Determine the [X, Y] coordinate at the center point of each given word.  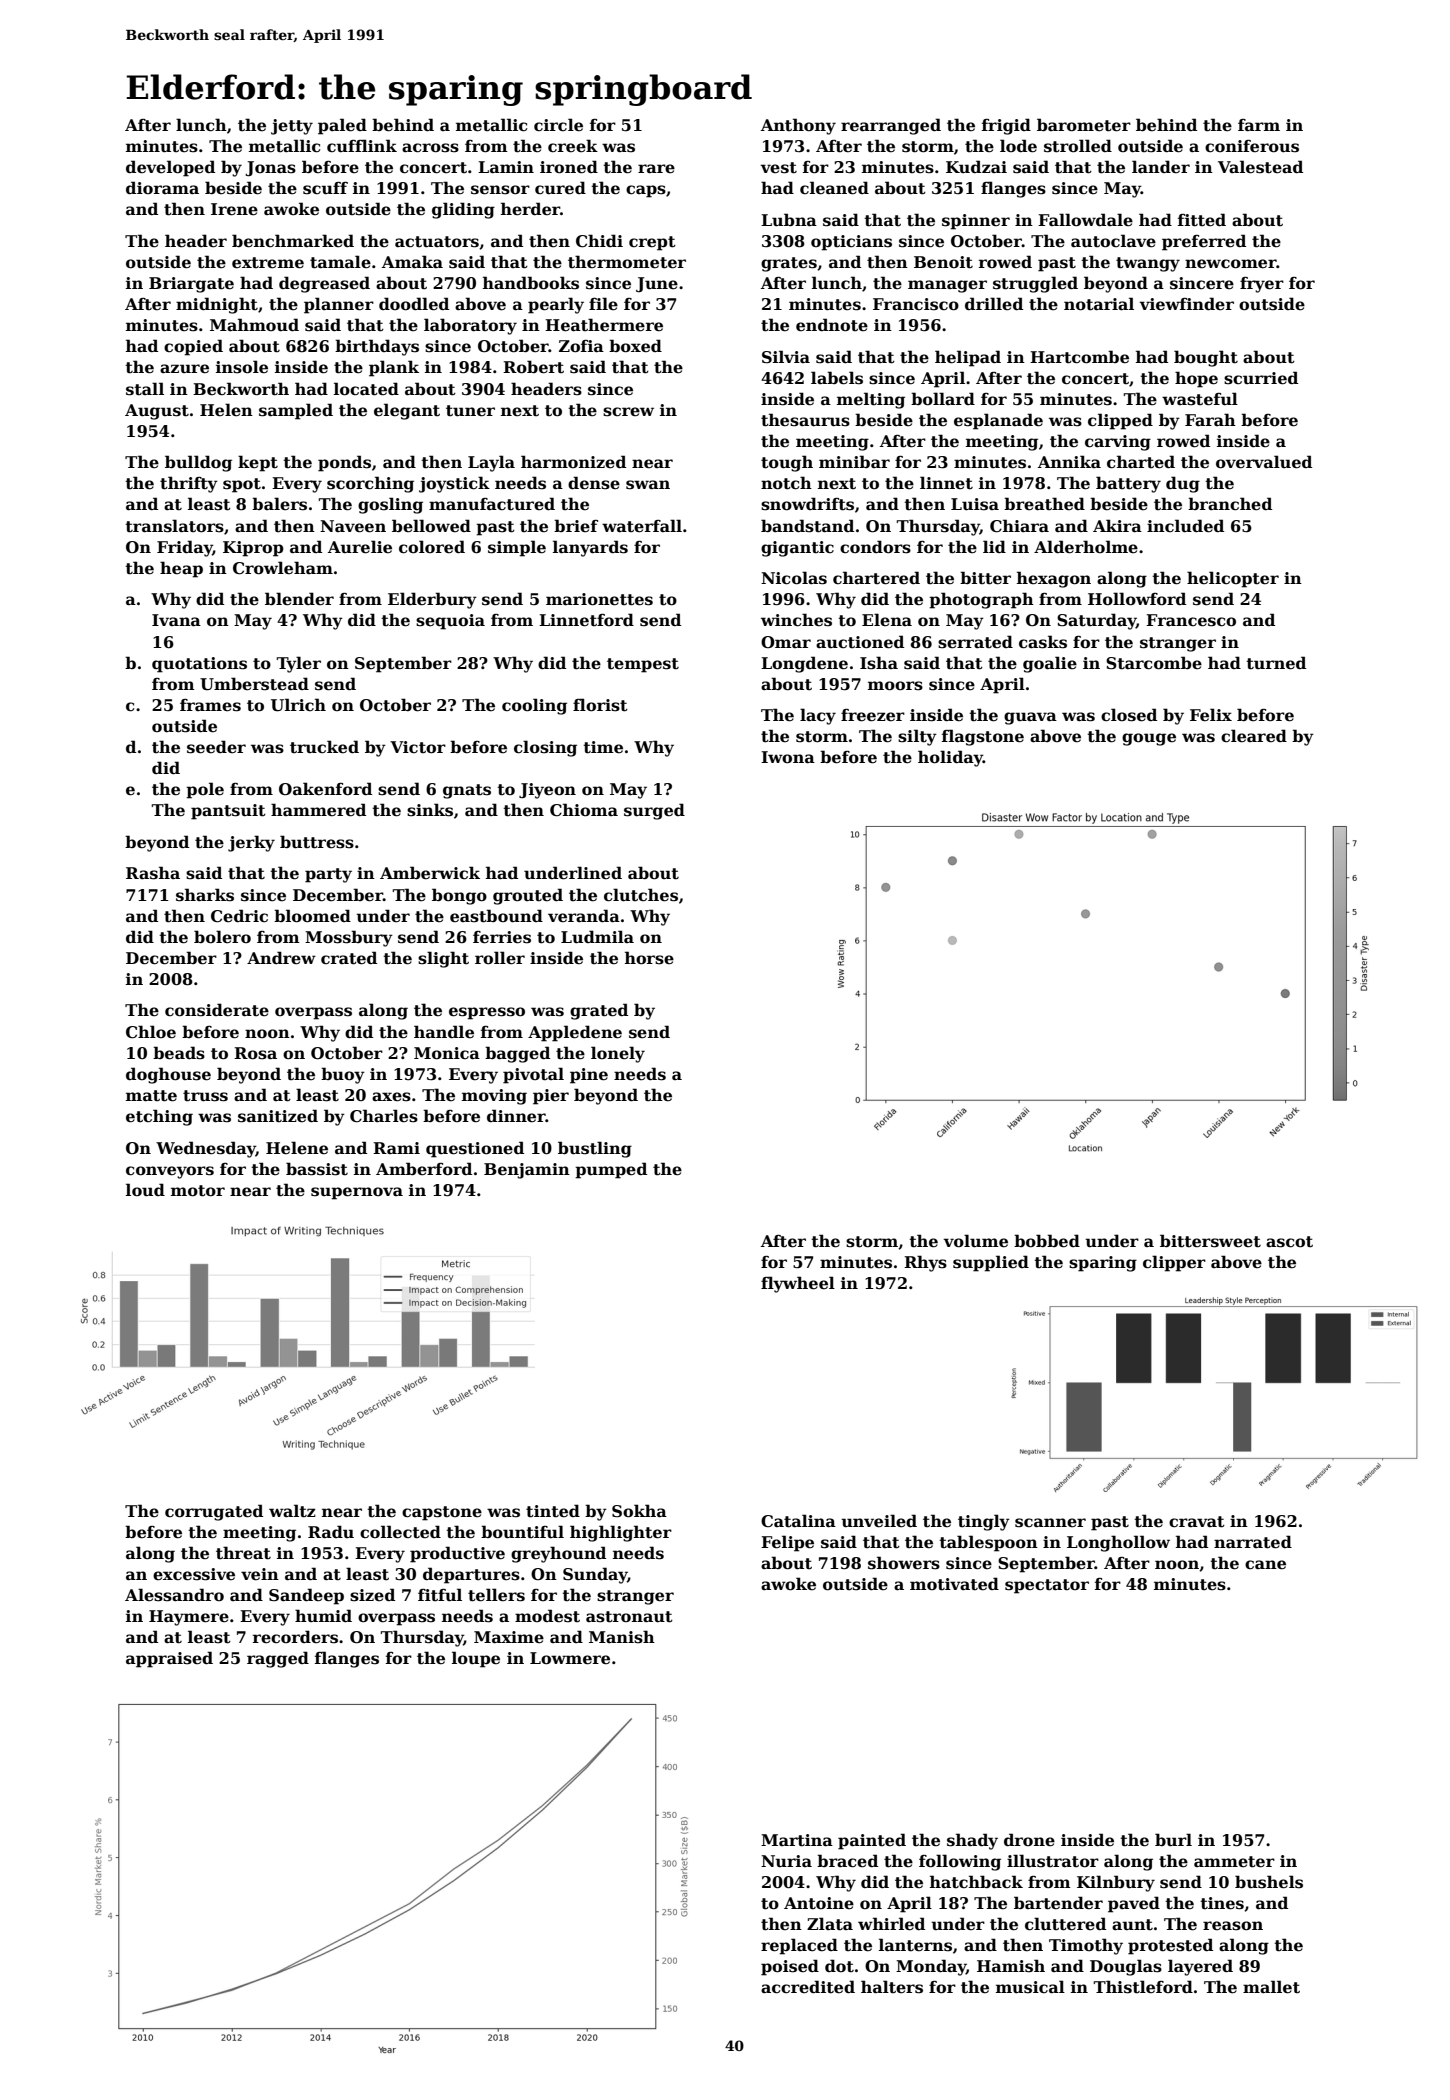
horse [649, 958]
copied [193, 347]
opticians [851, 243]
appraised [169, 1659]
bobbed [1047, 1241]
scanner [1050, 1523]
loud [145, 1190]
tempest [643, 665]
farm [1259, 125]
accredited [808, 1987]
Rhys [925, 1263]
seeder [216, 747]
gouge [1149, 739]
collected [400, 1532]
